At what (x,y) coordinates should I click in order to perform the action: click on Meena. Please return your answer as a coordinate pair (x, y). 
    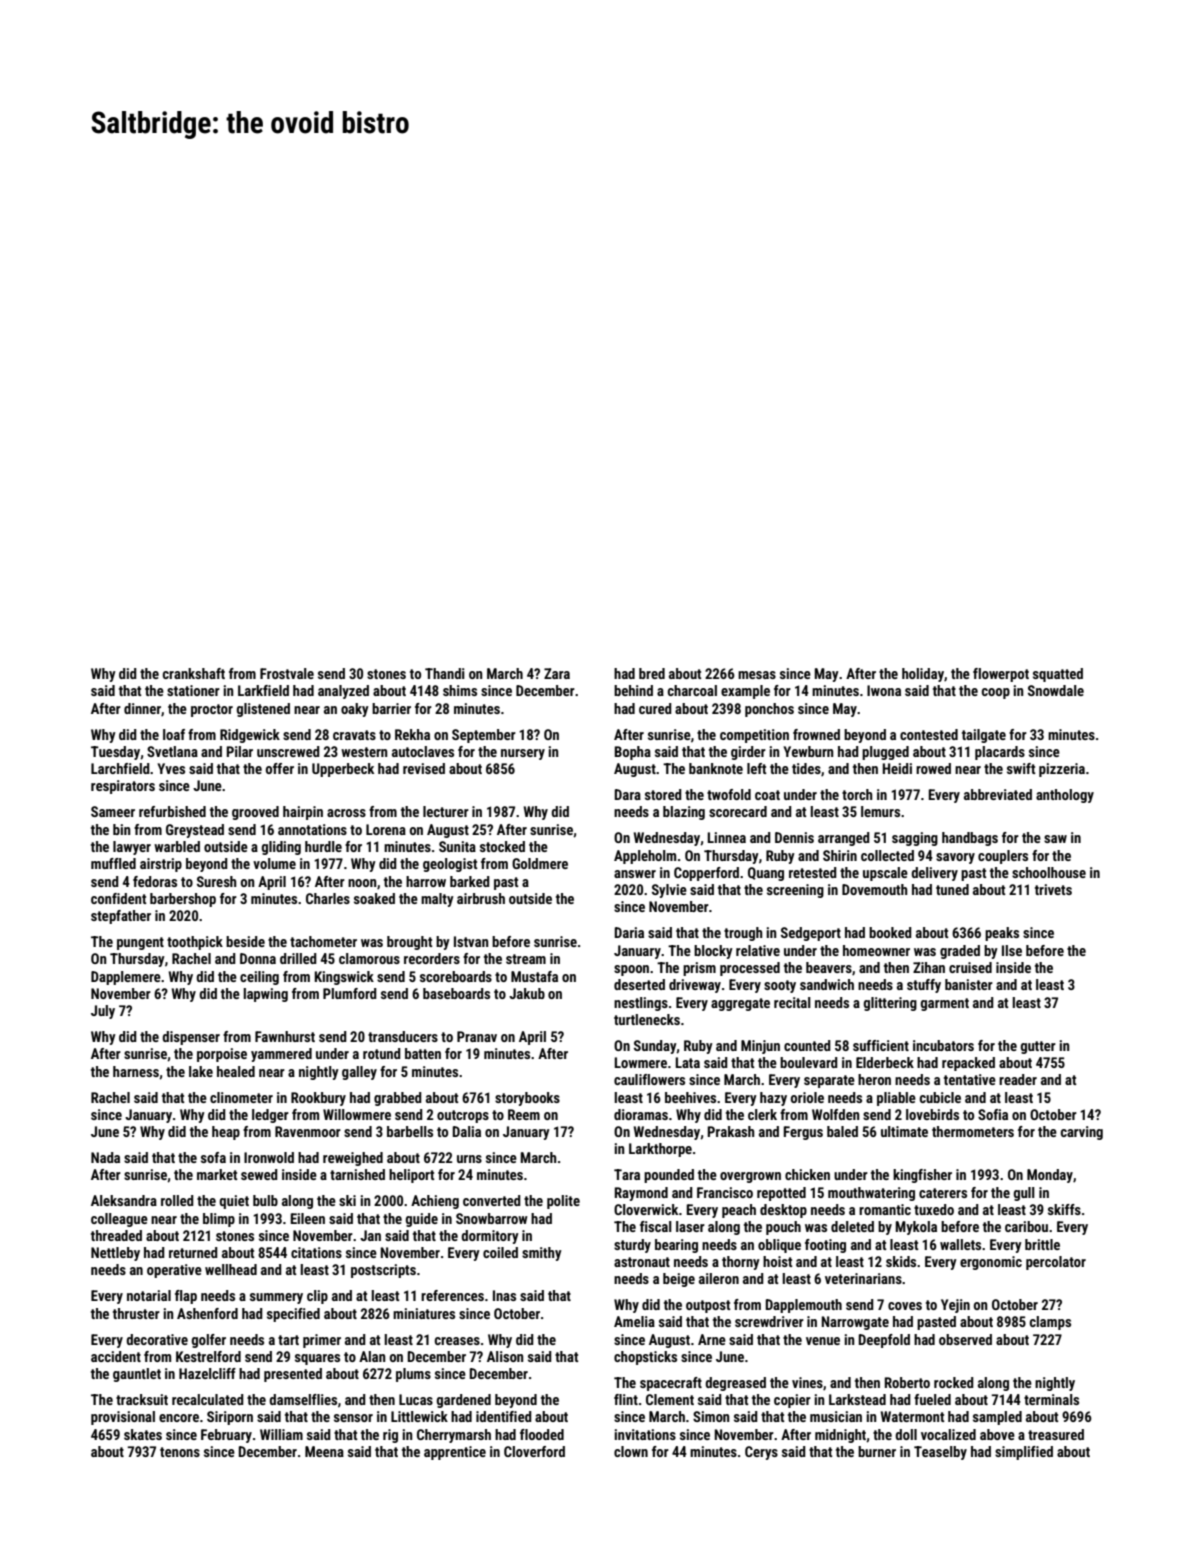
    Looking at the image, I should click on (324, 1451).
